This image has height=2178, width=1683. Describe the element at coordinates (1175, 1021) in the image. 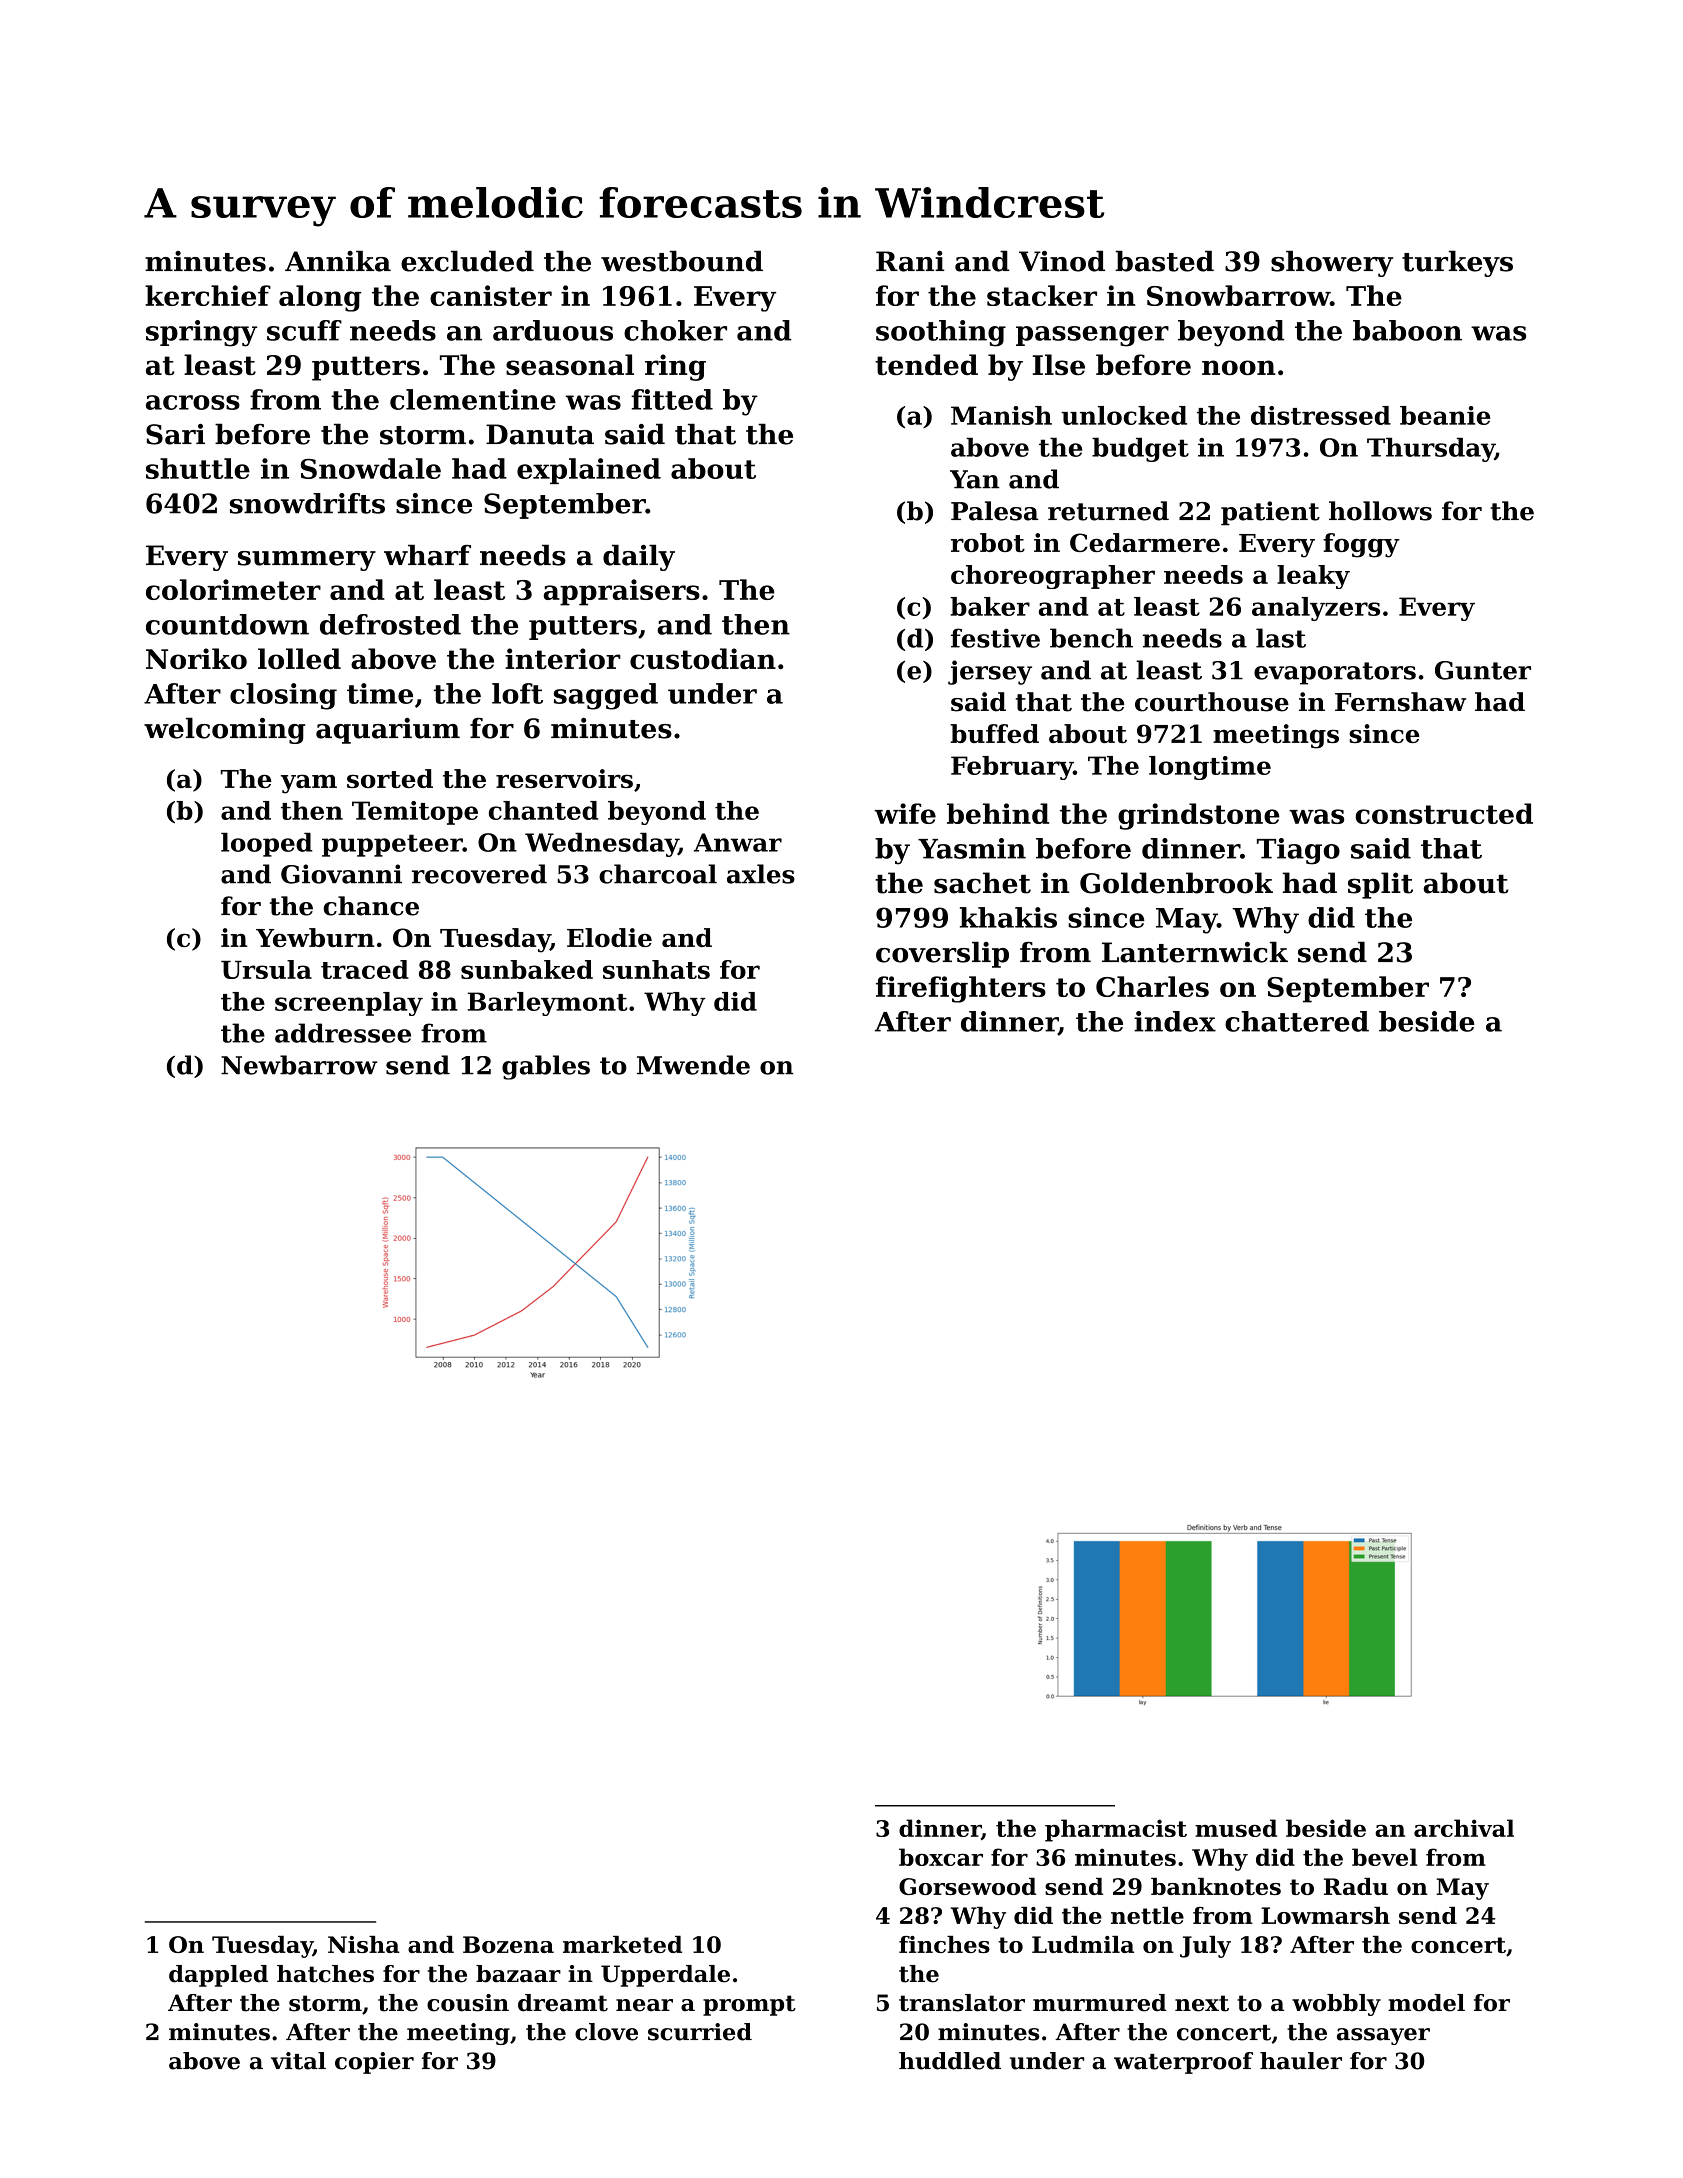

I see `index` at that location.
